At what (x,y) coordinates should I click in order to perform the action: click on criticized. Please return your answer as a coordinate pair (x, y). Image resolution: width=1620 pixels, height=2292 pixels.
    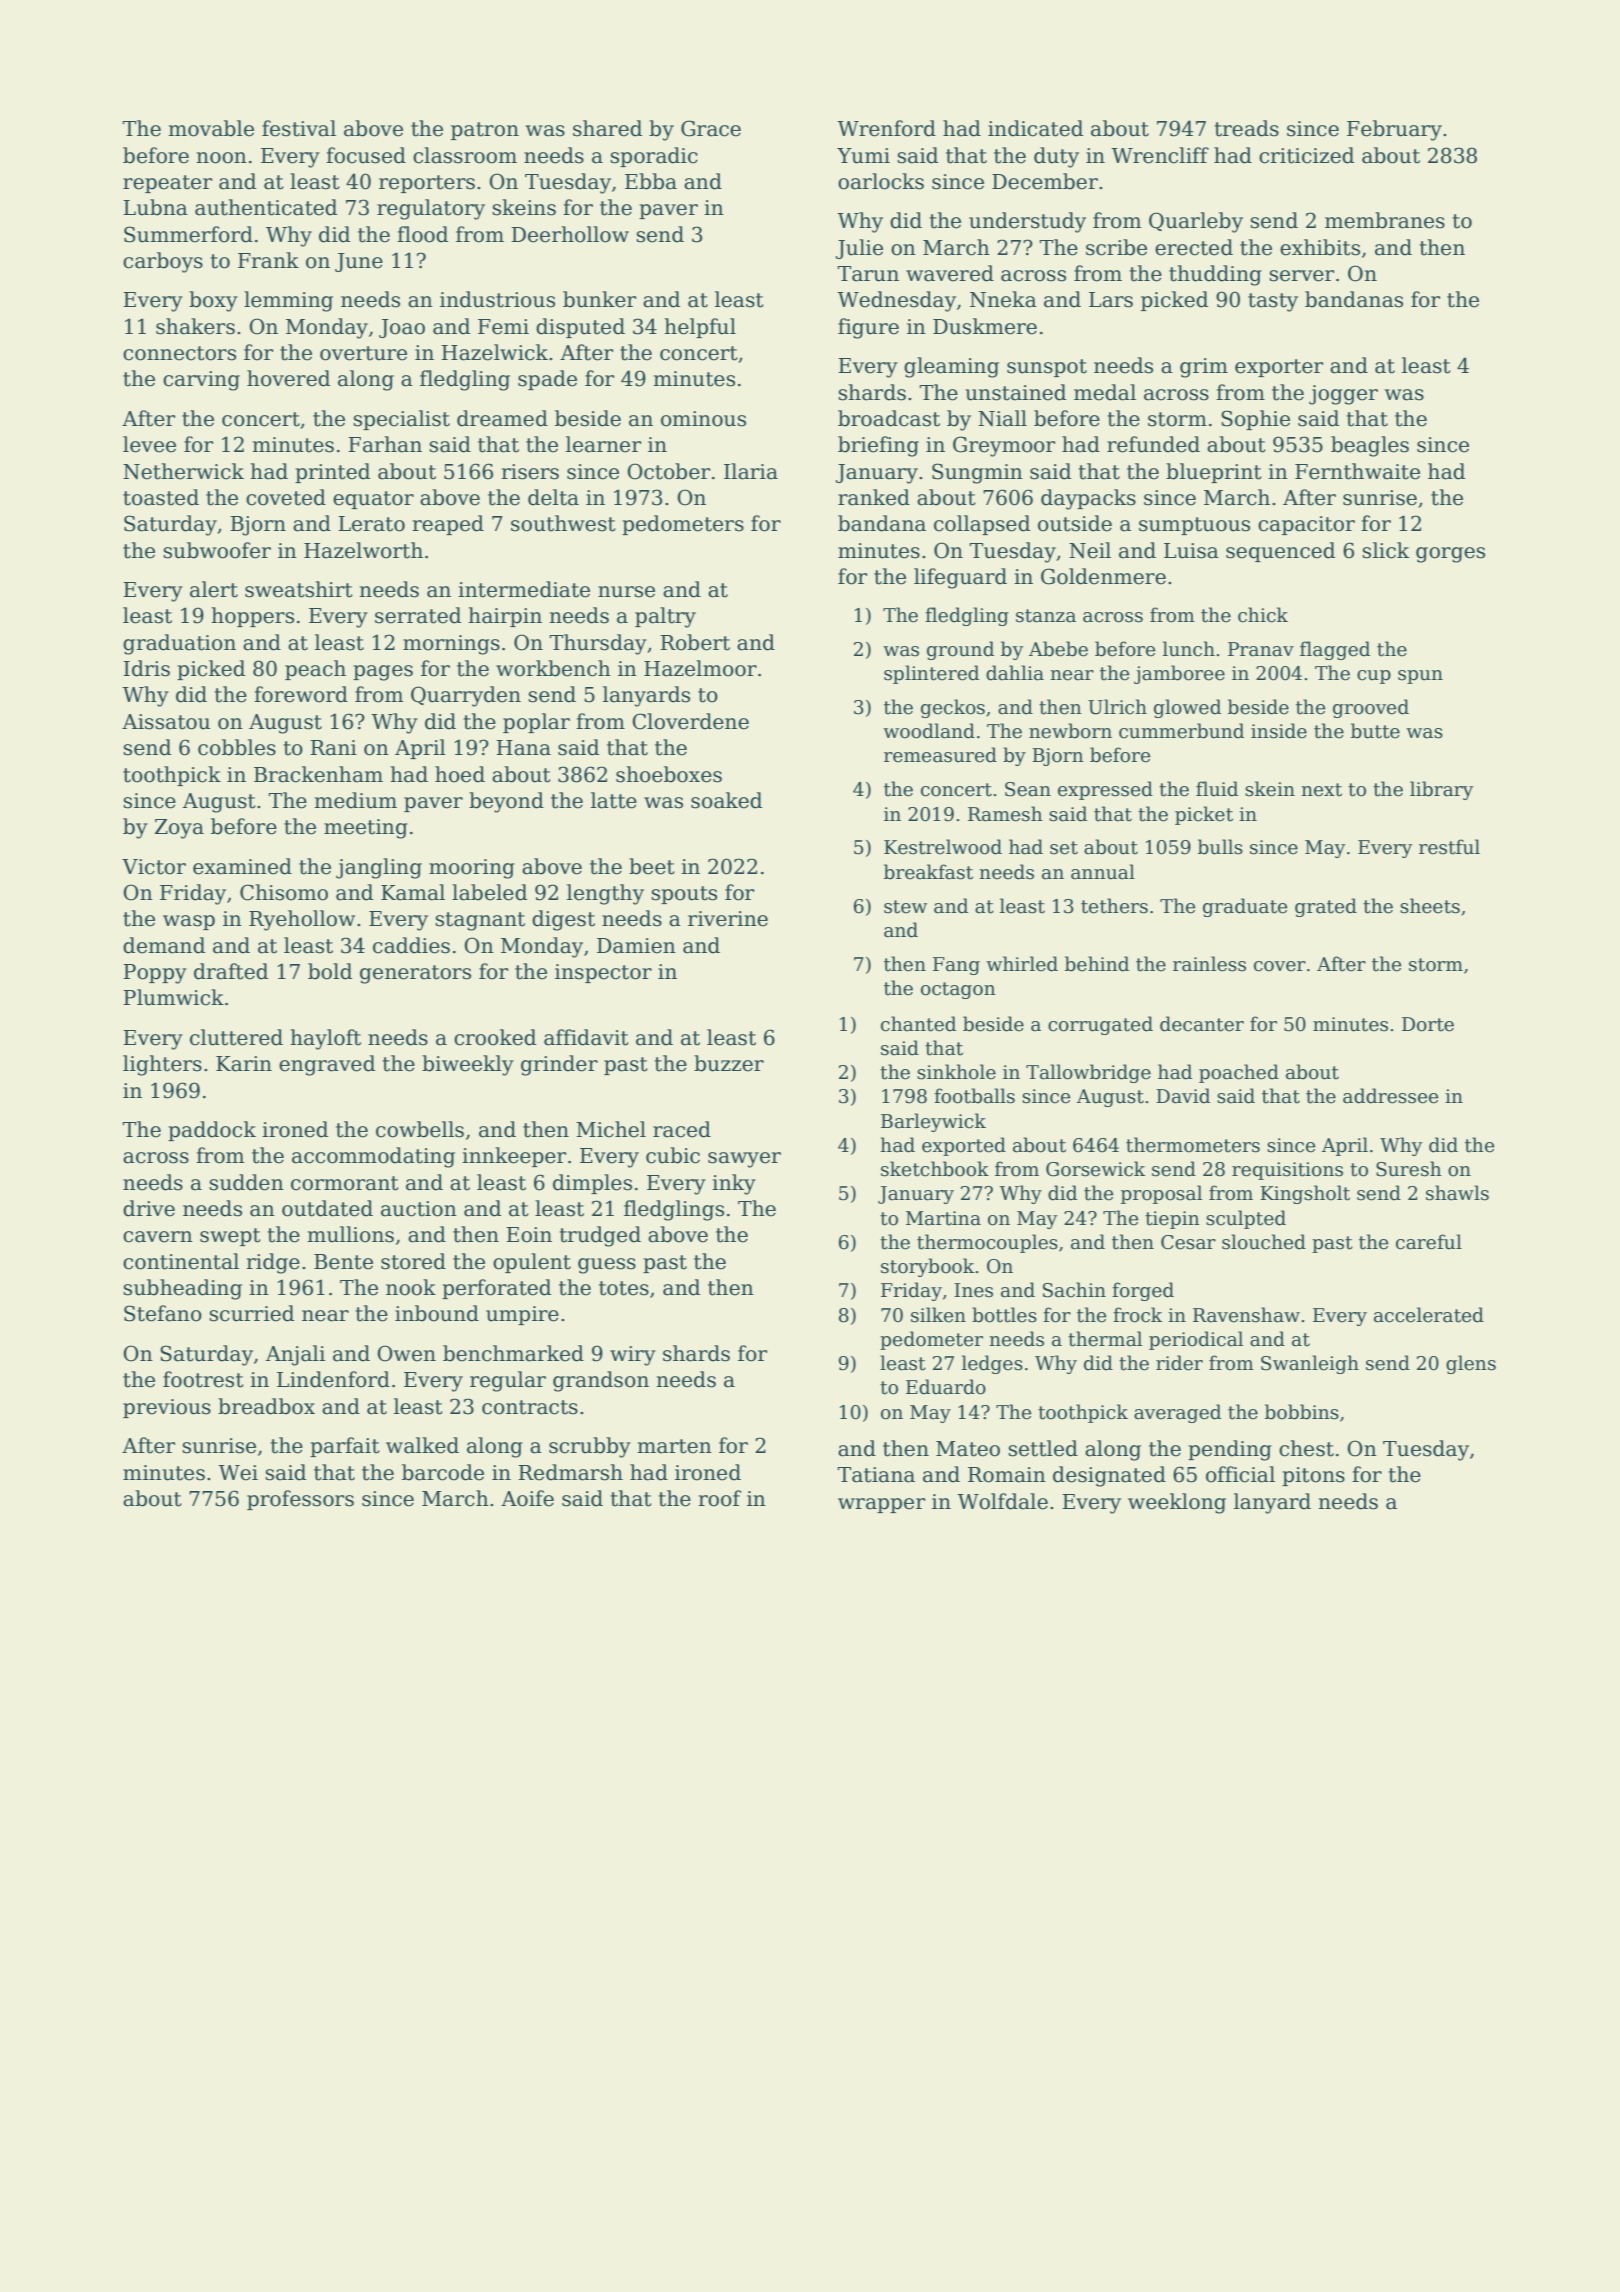
    Looking at the image, I should click on (1306, 155).
